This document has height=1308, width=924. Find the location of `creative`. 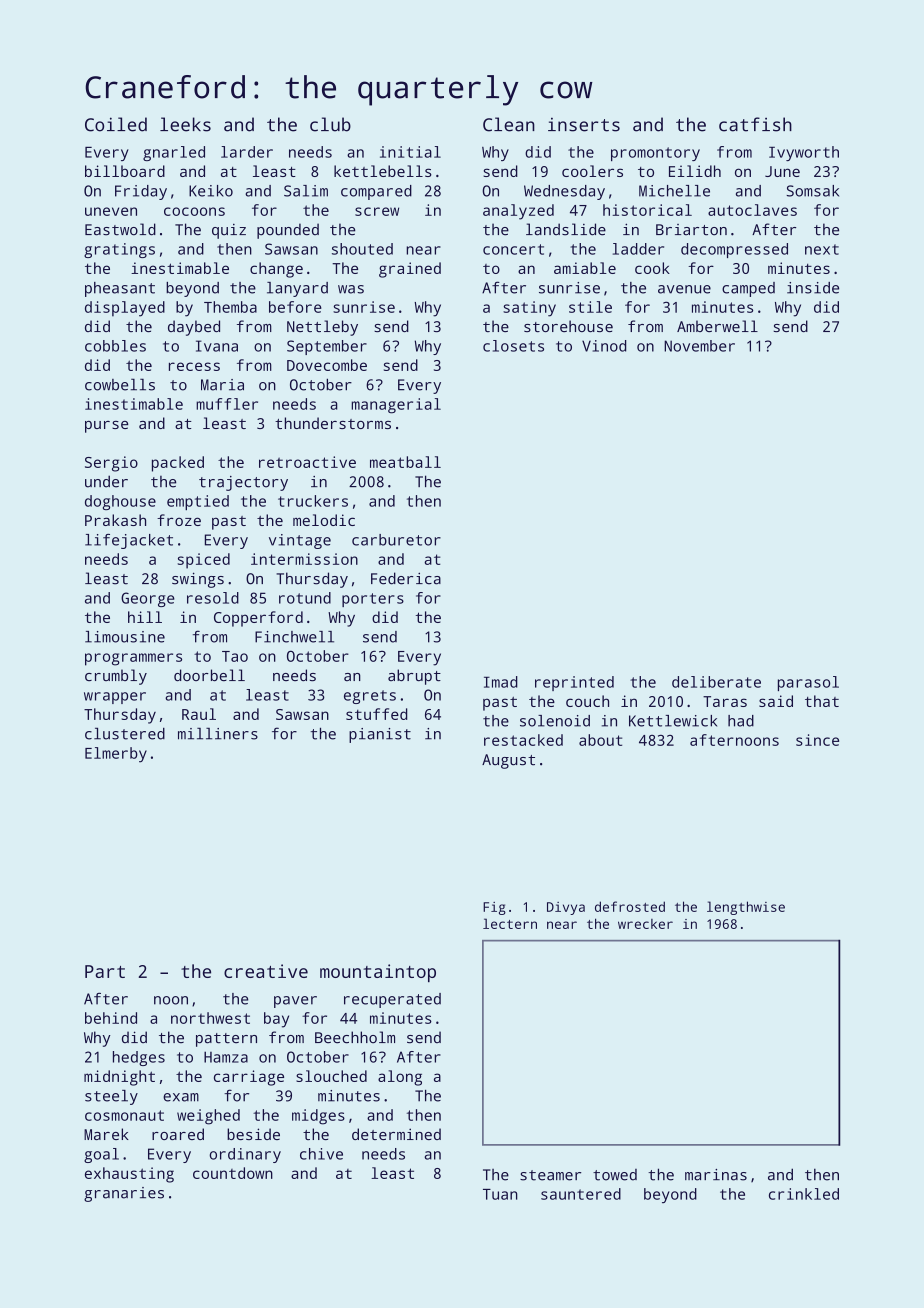

creative is located at coordinates (266, 971).
